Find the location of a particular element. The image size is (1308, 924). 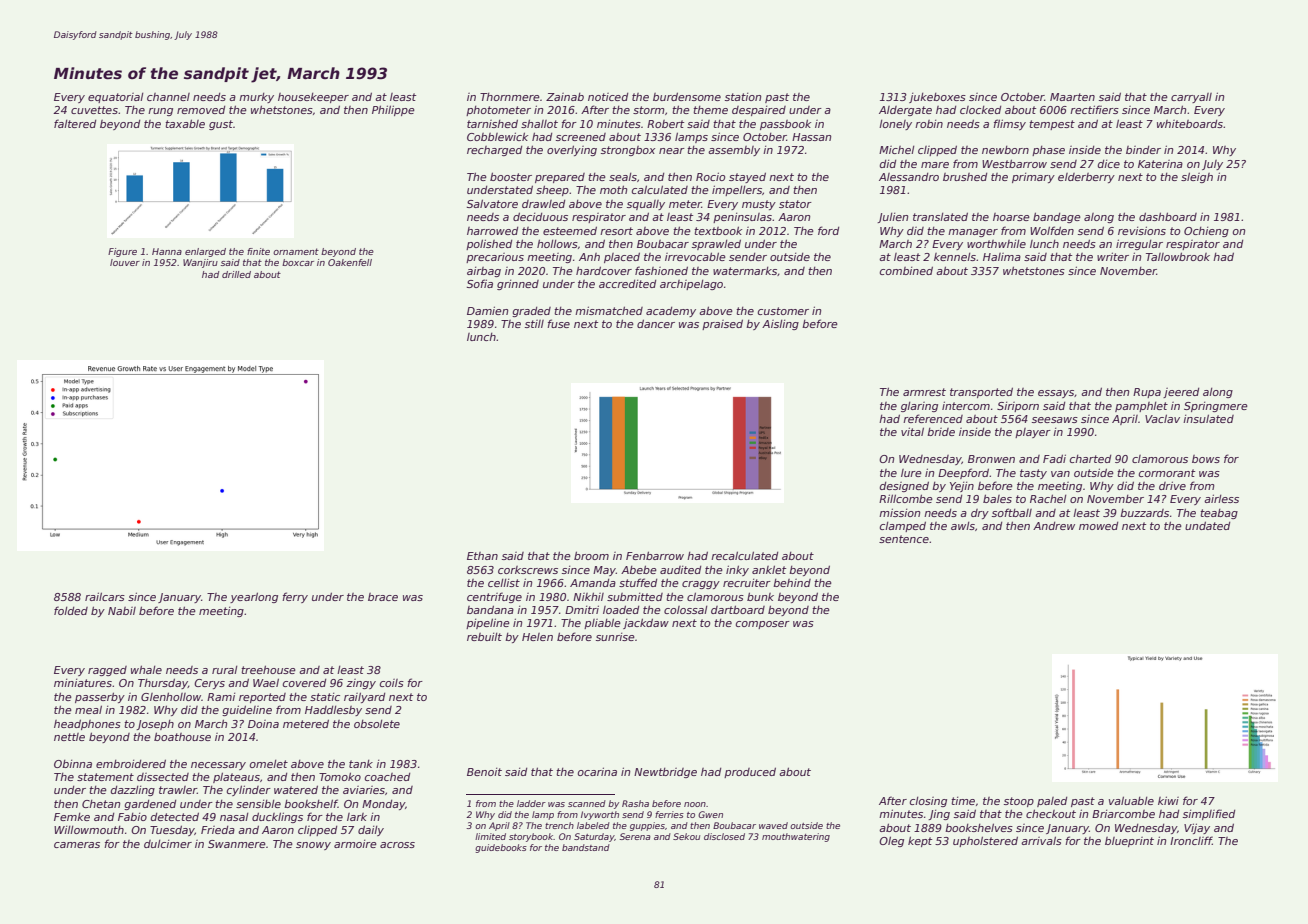

rural is located at coordinates (225, 670).
